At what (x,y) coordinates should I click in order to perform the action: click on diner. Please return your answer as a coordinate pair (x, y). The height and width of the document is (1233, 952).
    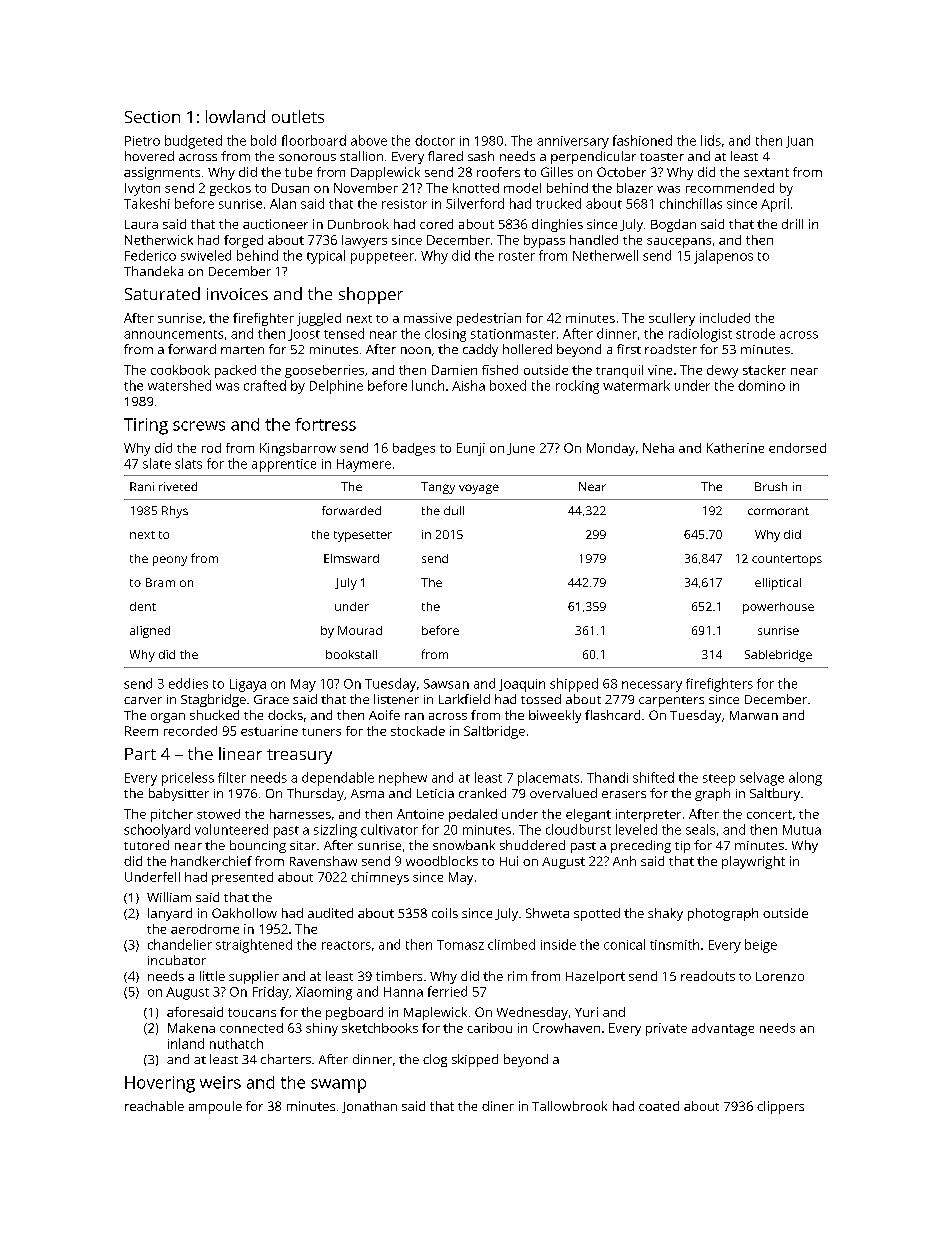
    Looking at the image, I should click on (498, 1106).
